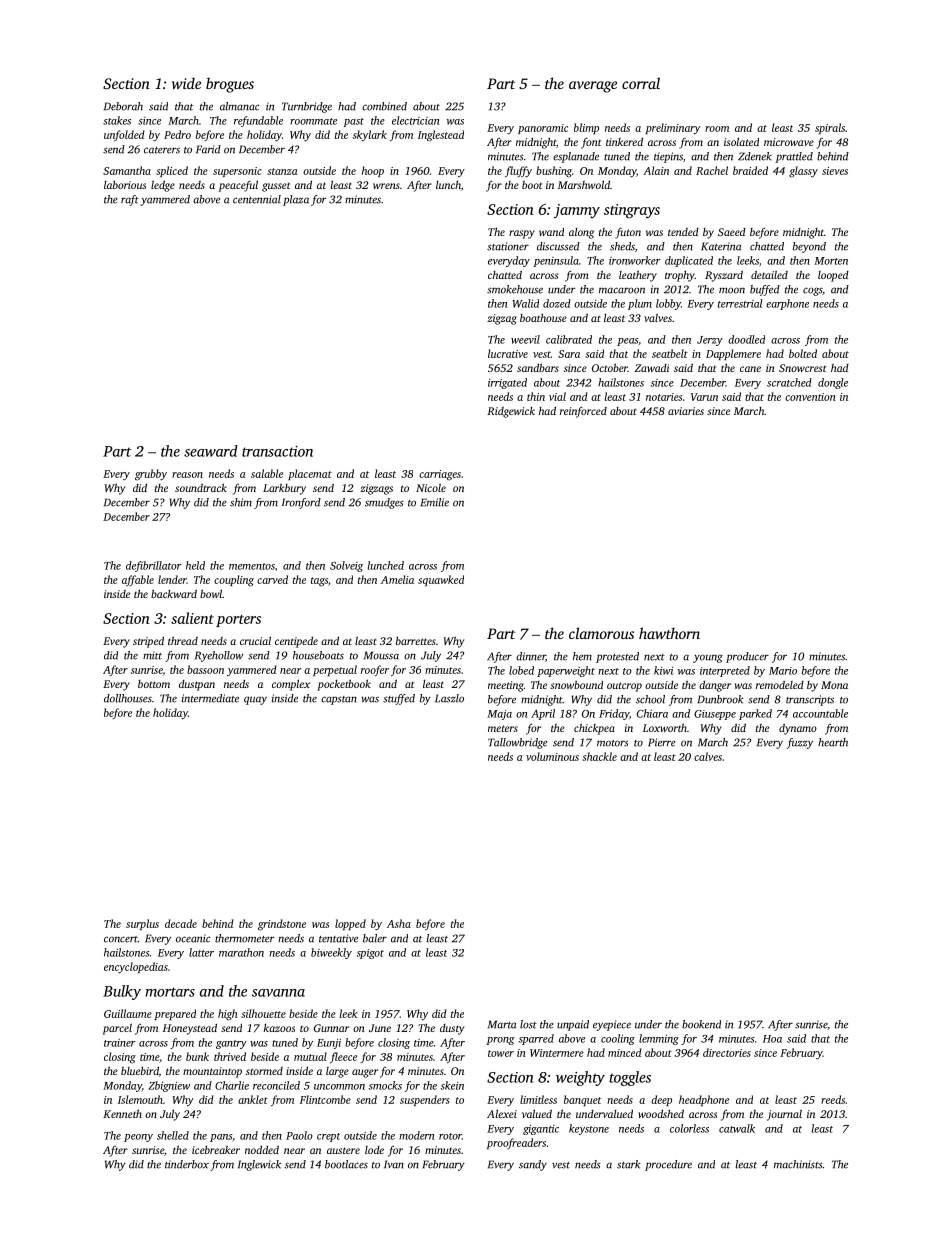 This screenshot has width=952, height=1233. Describe the element at coordinates (798, 1164) in the screenshot. I see `machinists` at that location.
